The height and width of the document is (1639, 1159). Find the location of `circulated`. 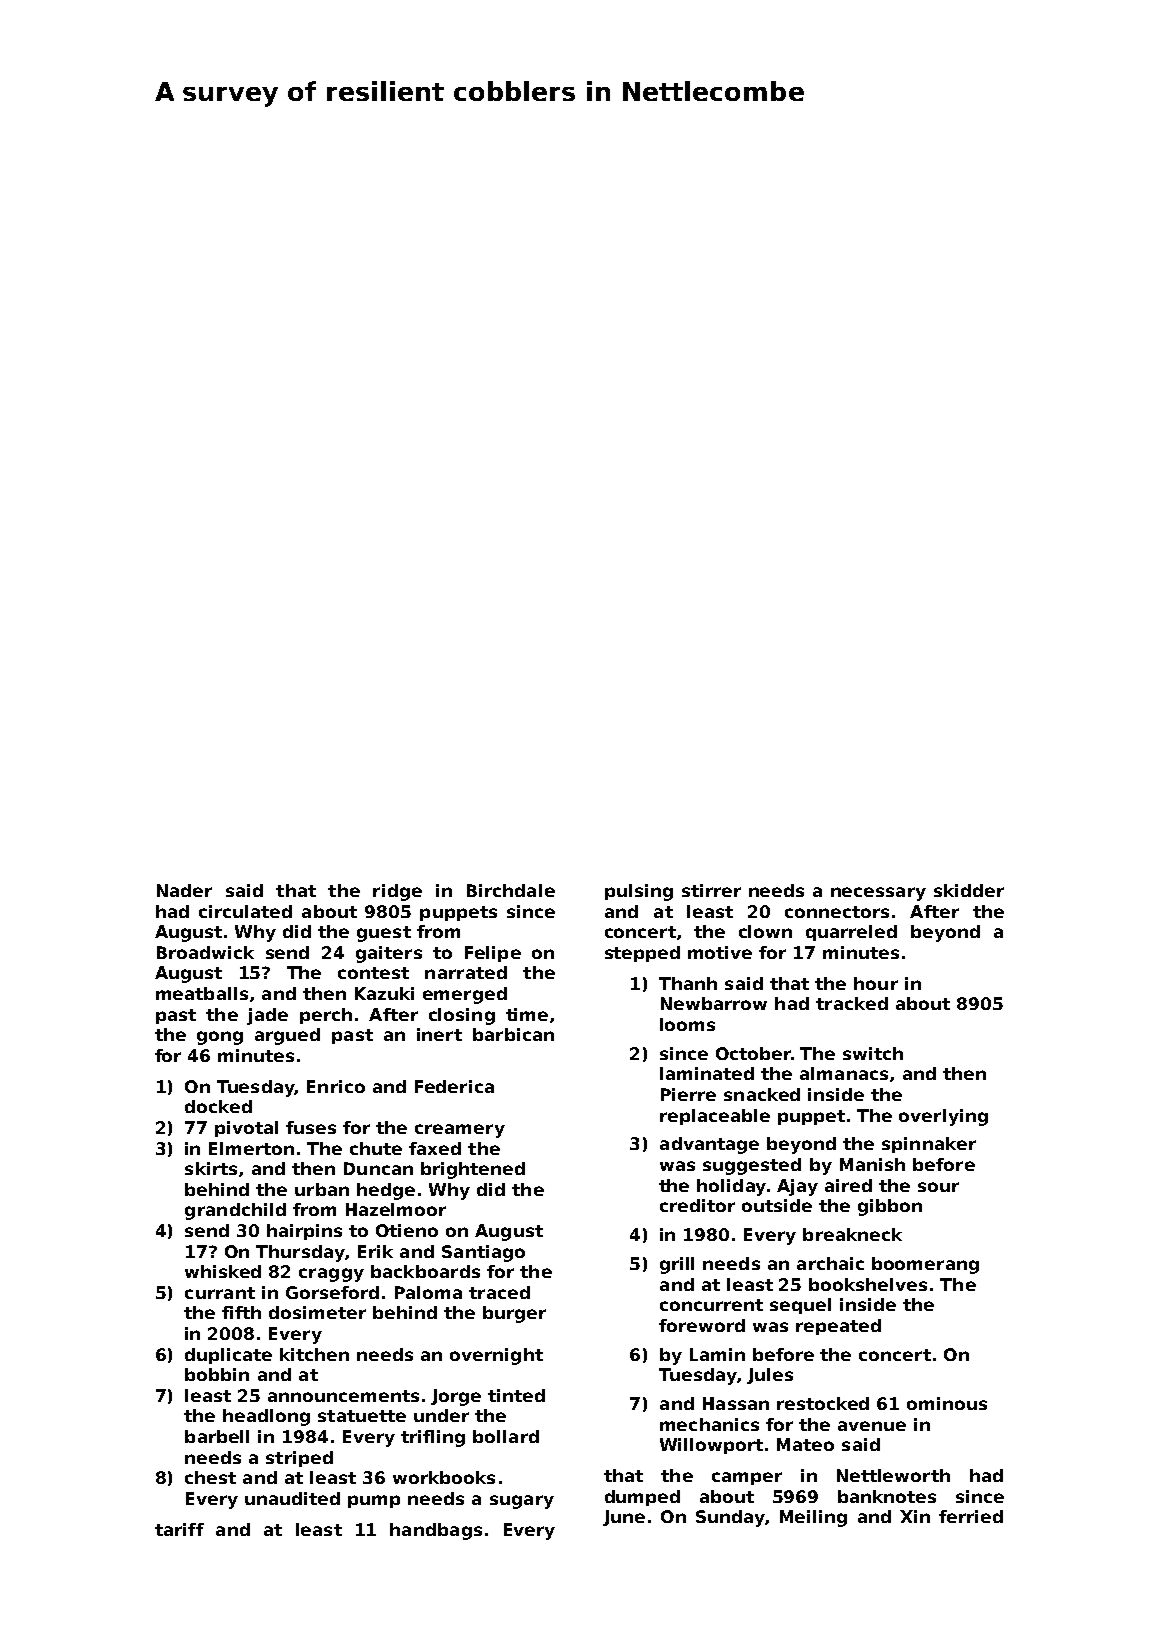

circulated is located at coordinates (245, 911).
